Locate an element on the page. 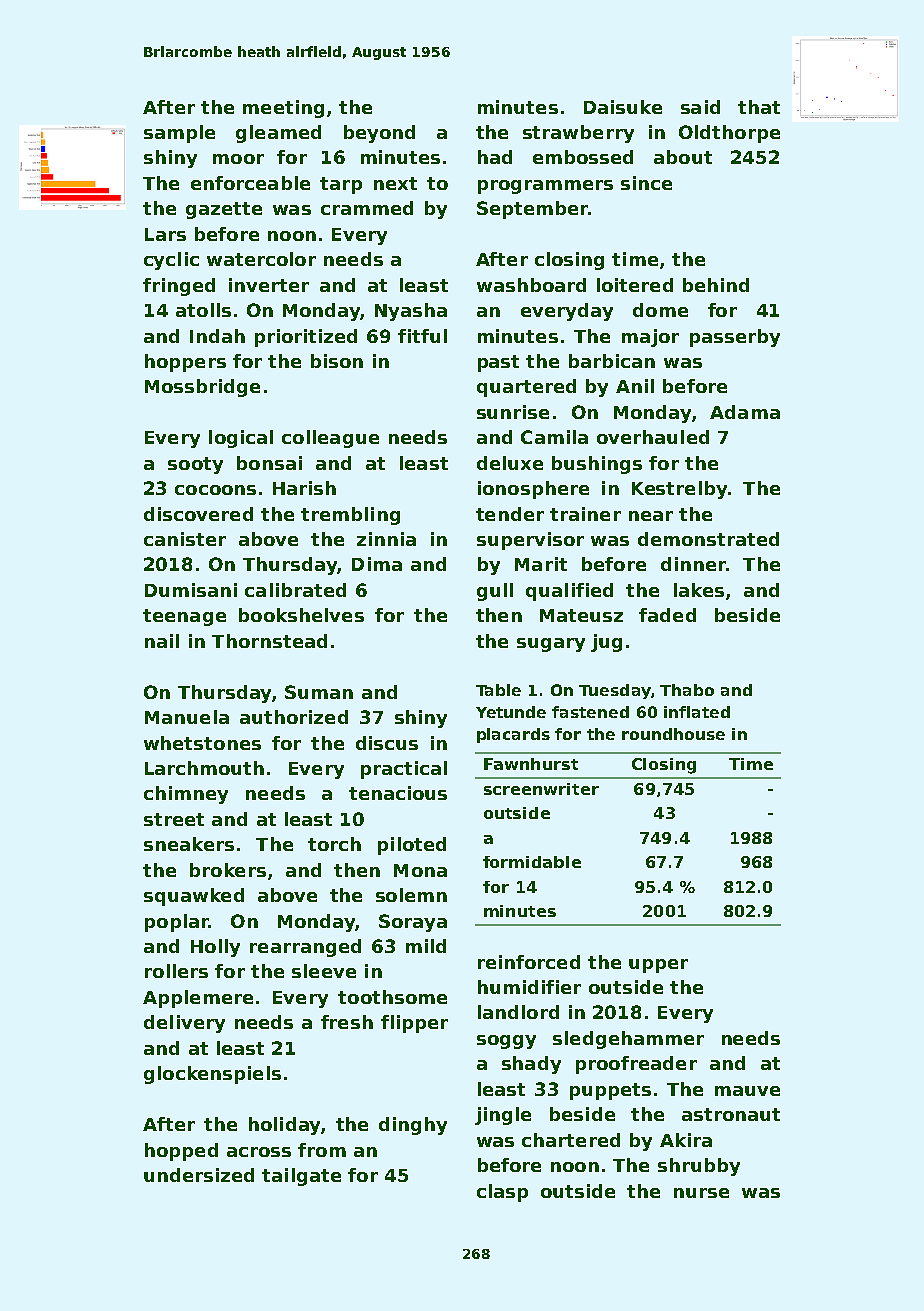  barbican is located at coordinates (612, 361).
